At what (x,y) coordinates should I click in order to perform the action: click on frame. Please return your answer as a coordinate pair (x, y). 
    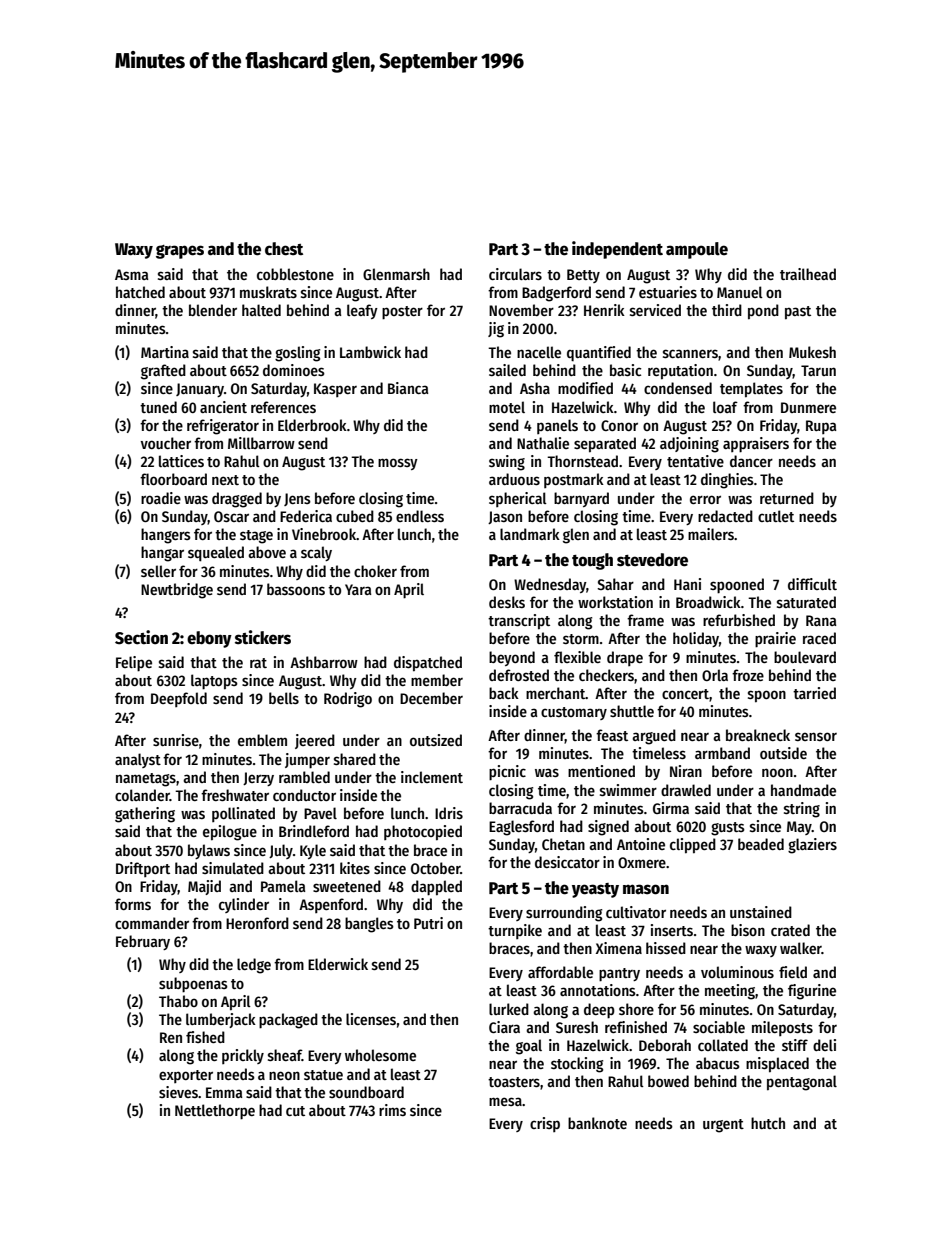
    Looking at the image, I should click on (645, 620).
